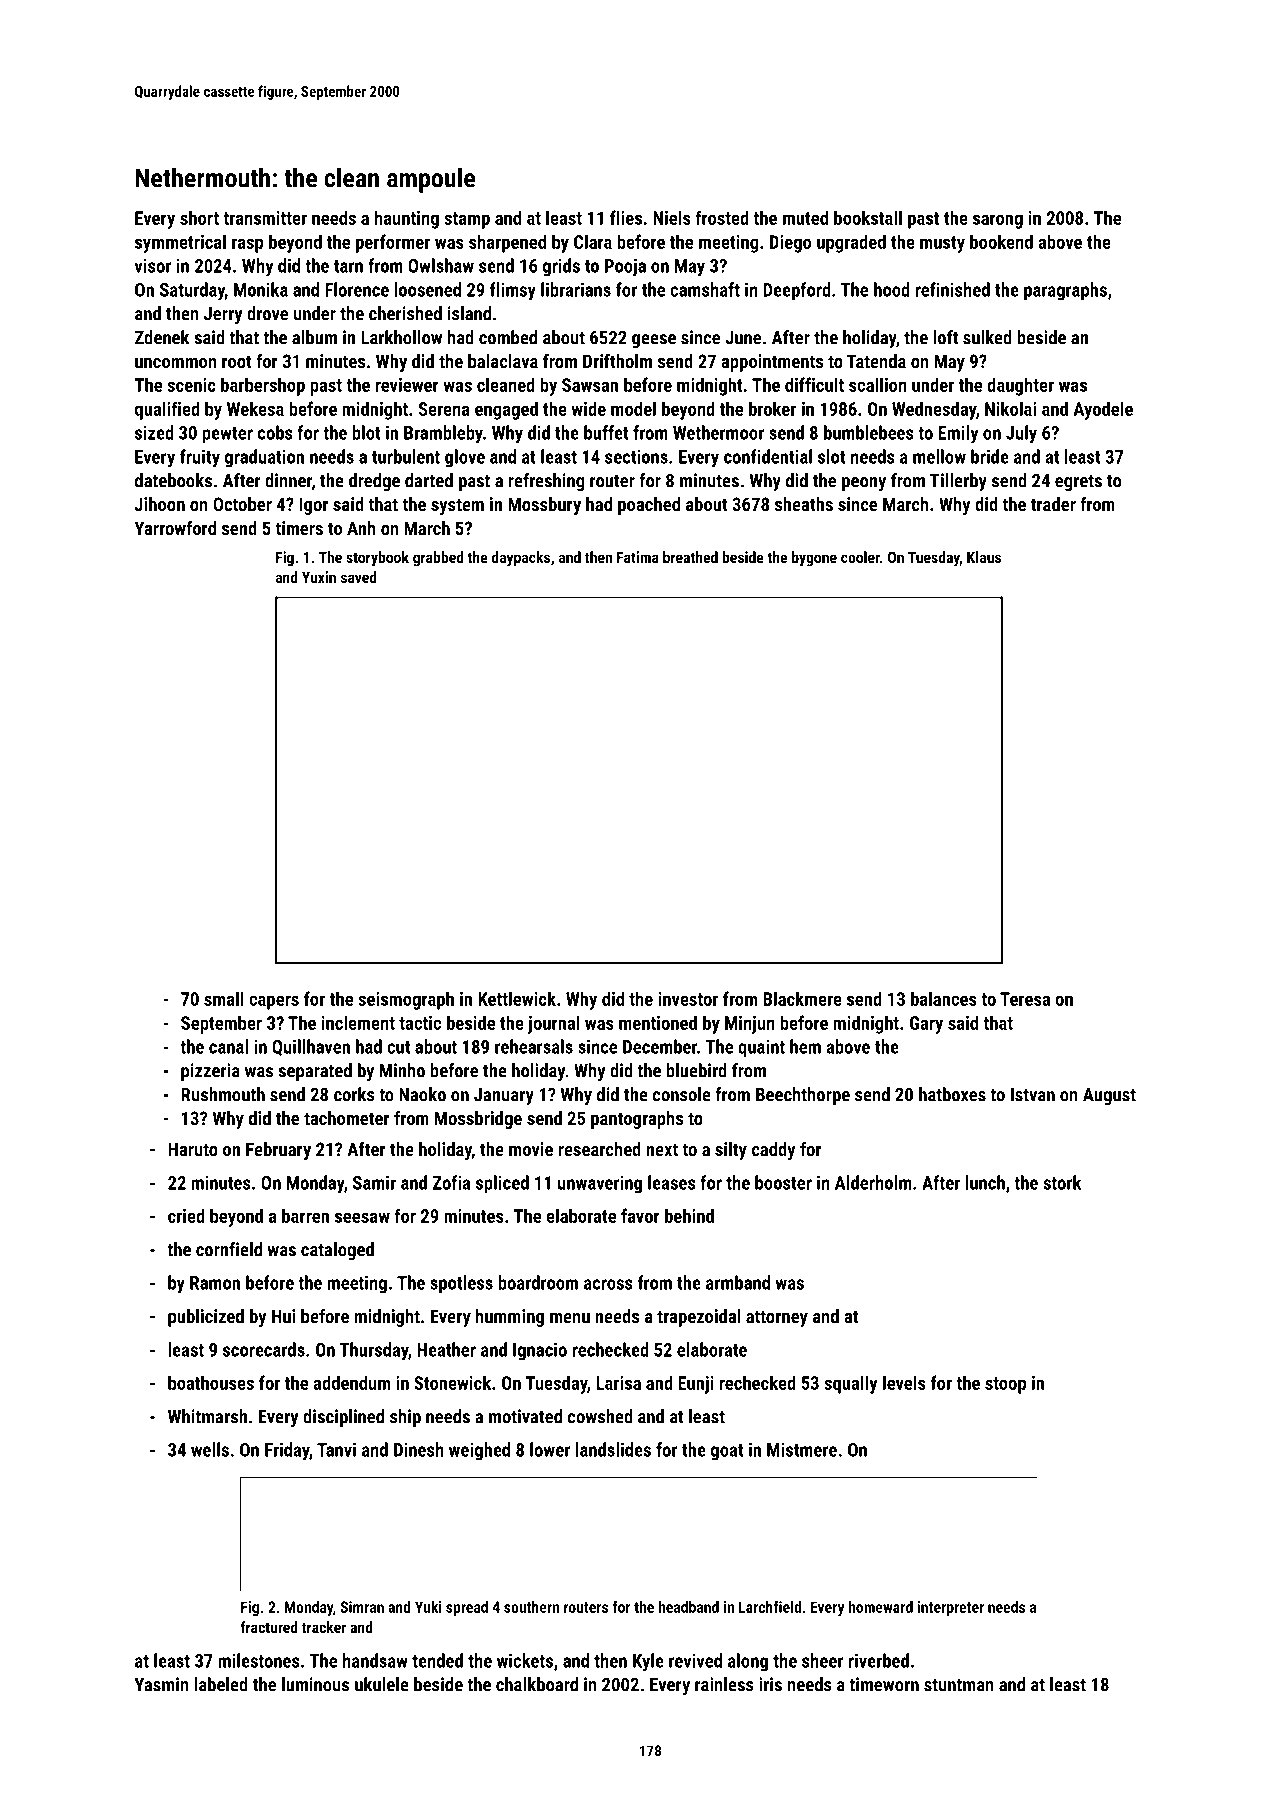 This screenshot has height=1807, width=1278. I want to click on breathed, so click(690, 557).
